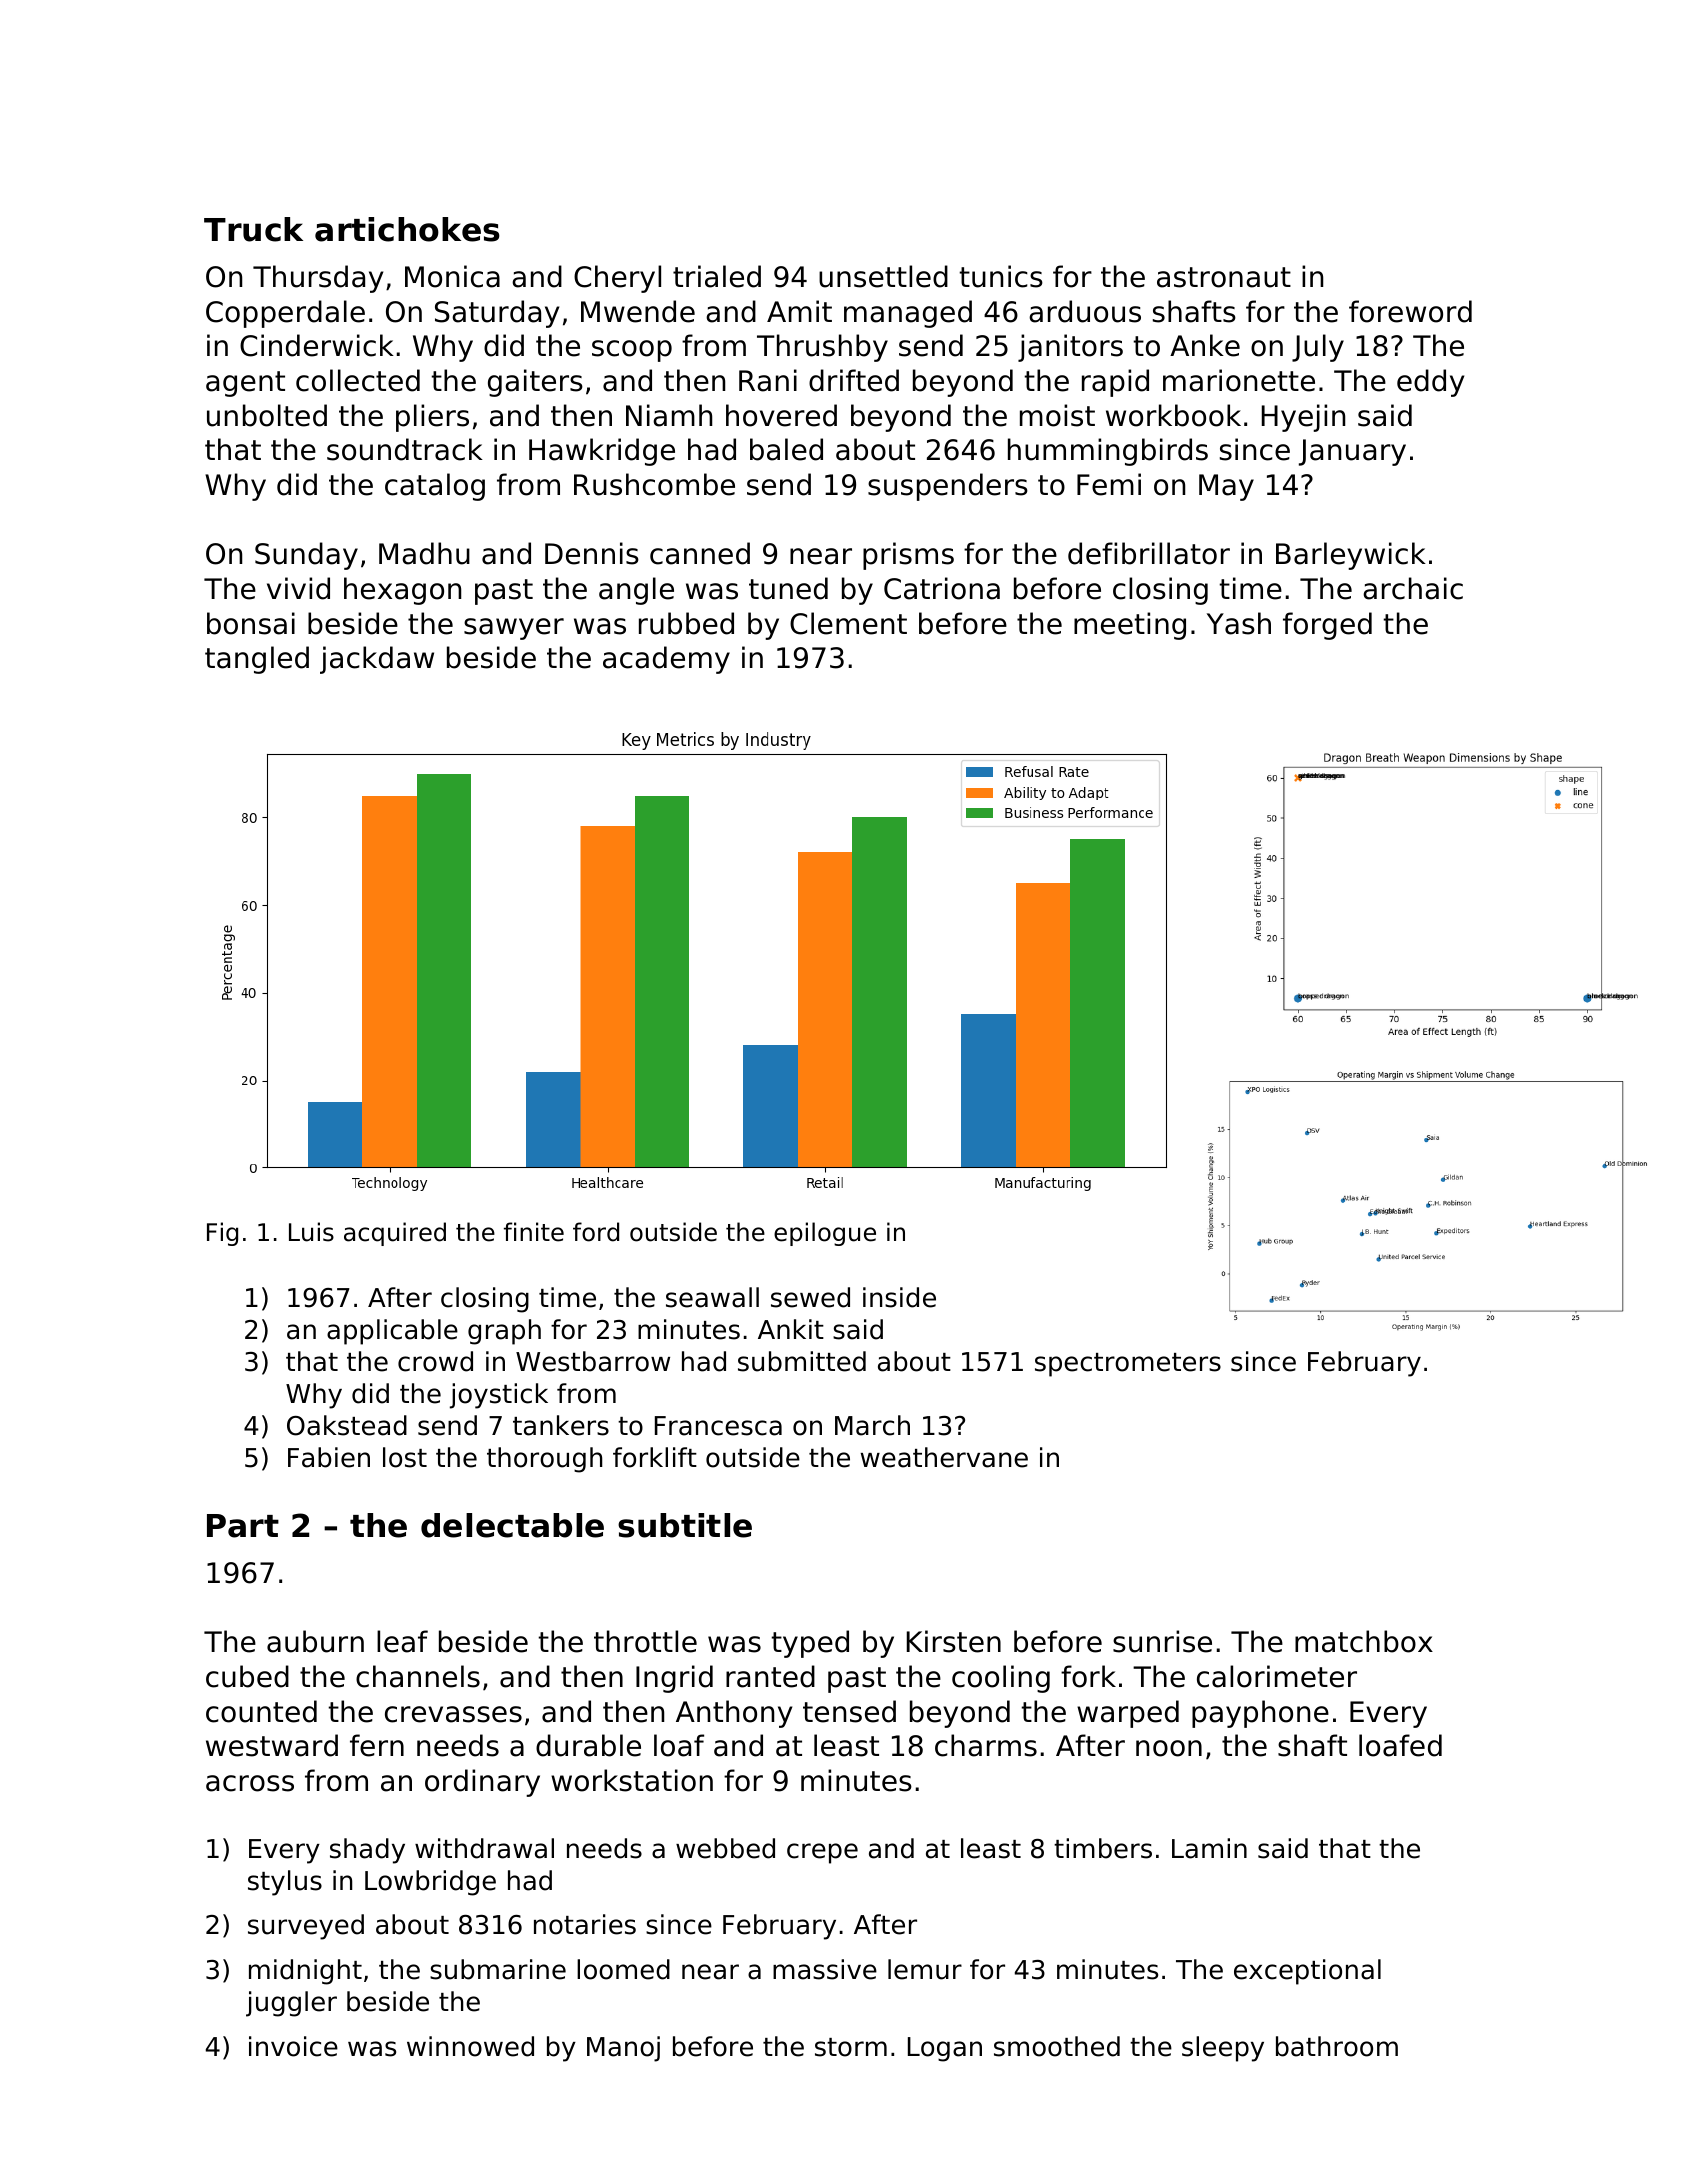 This screenshot has width=1683, height=2178. Describe the element at coordinates (293, 2046) in the screenshot. I see `invoice` at that location.
